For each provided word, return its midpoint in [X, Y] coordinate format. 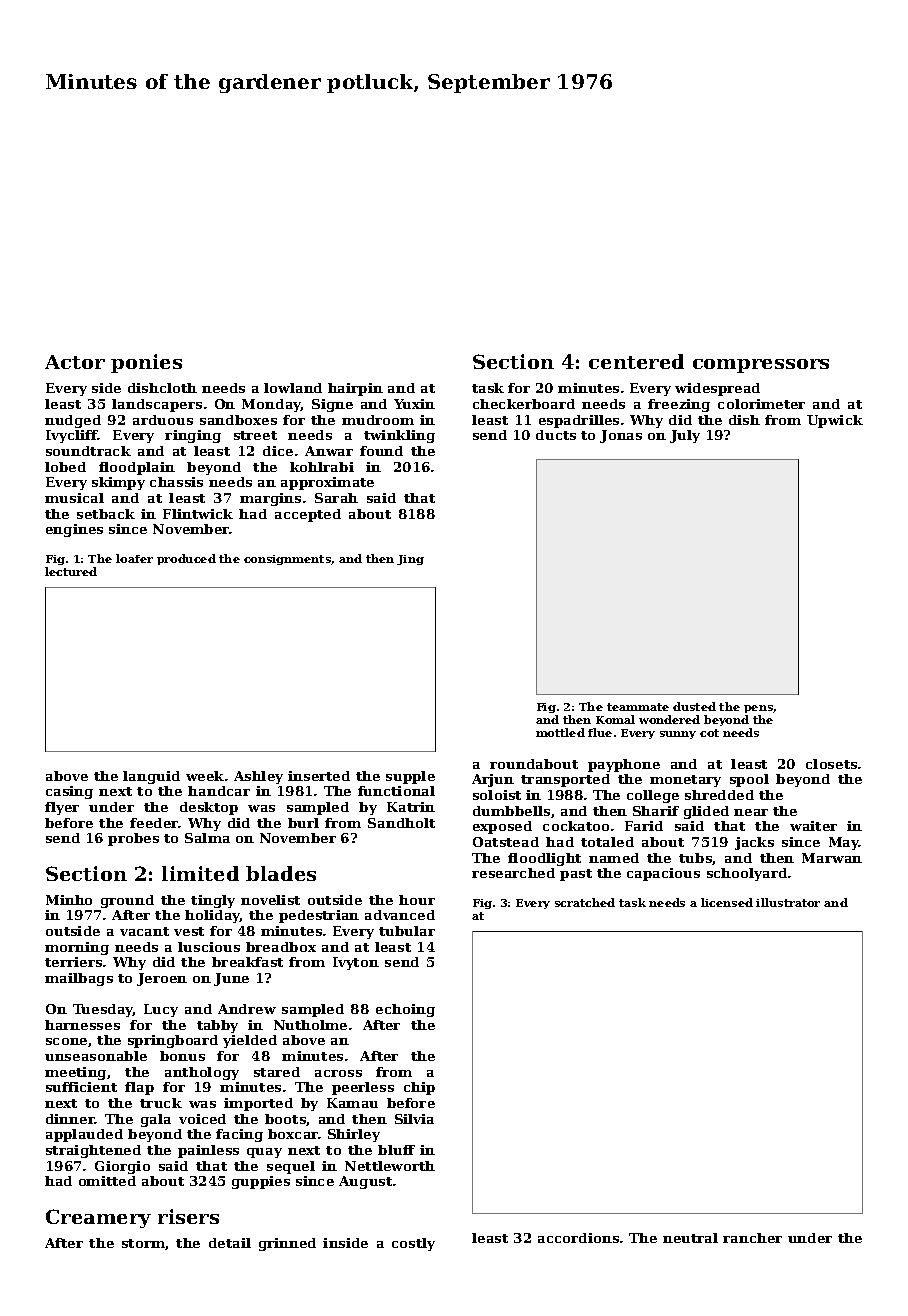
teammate [638, 707]
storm [143, 1243]
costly [413, 1244]
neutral [690, 1238]
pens [758, 709]
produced [186, 559]
